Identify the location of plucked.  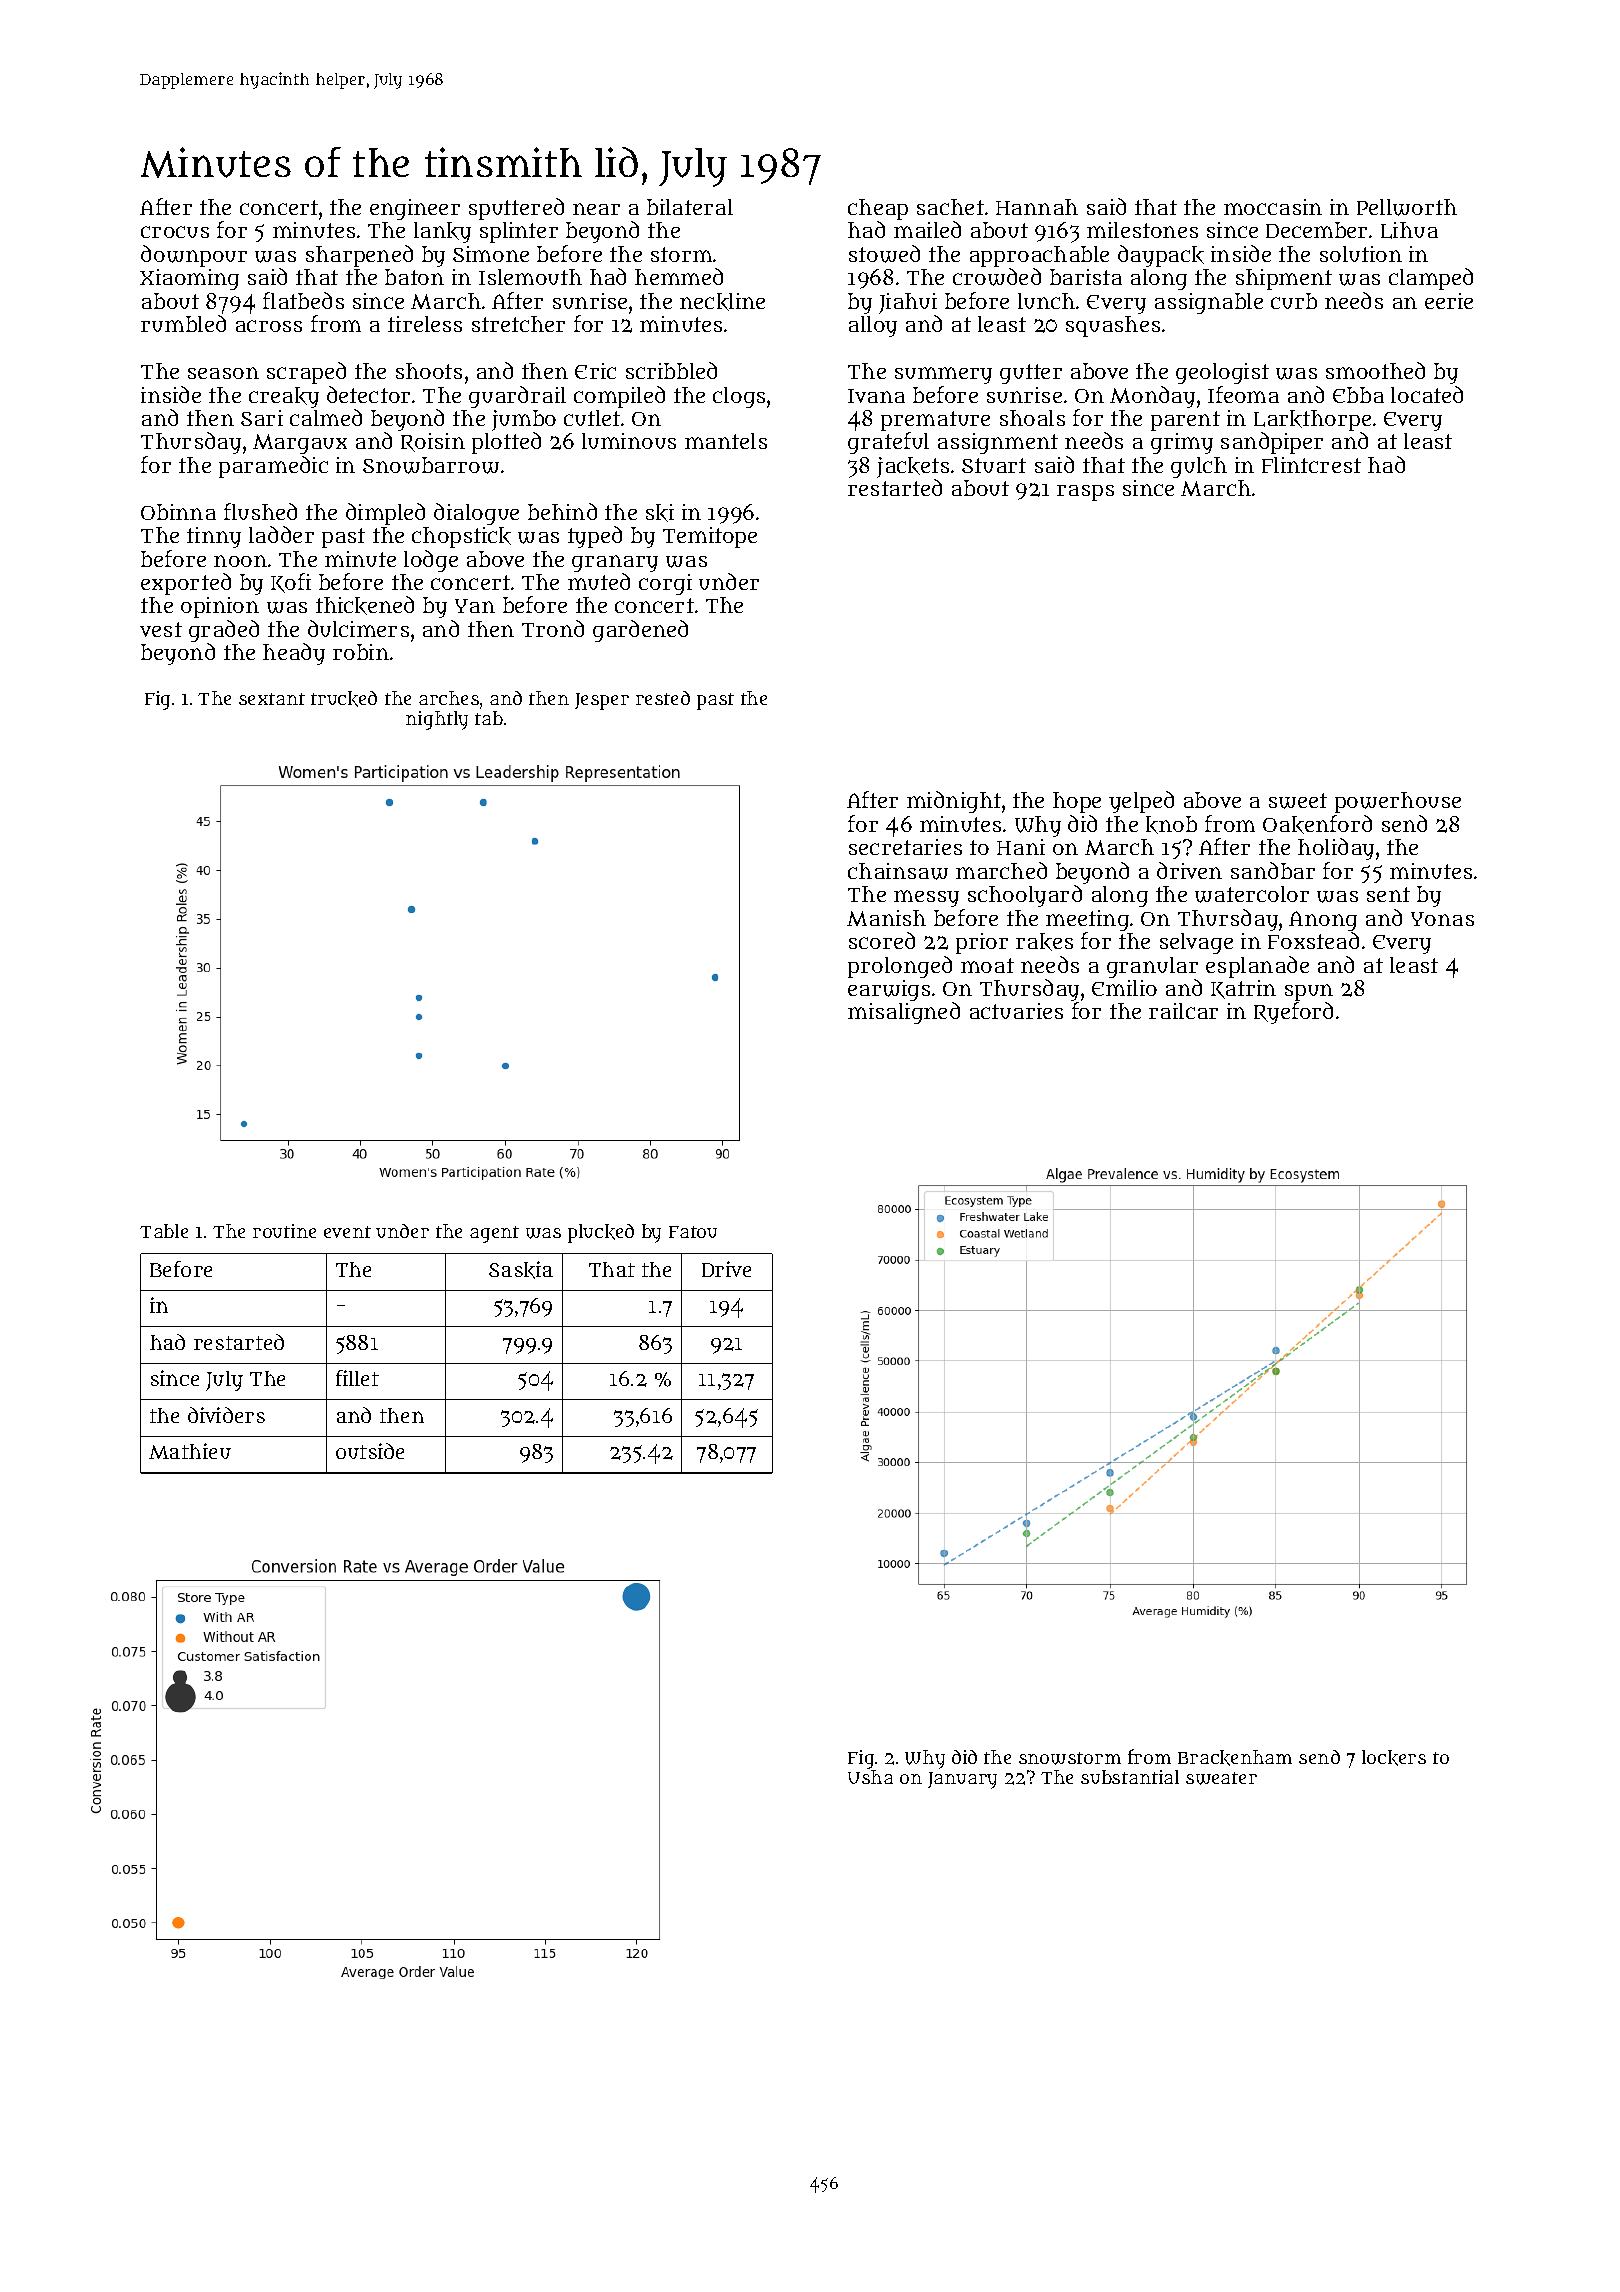
(601, 1233).
